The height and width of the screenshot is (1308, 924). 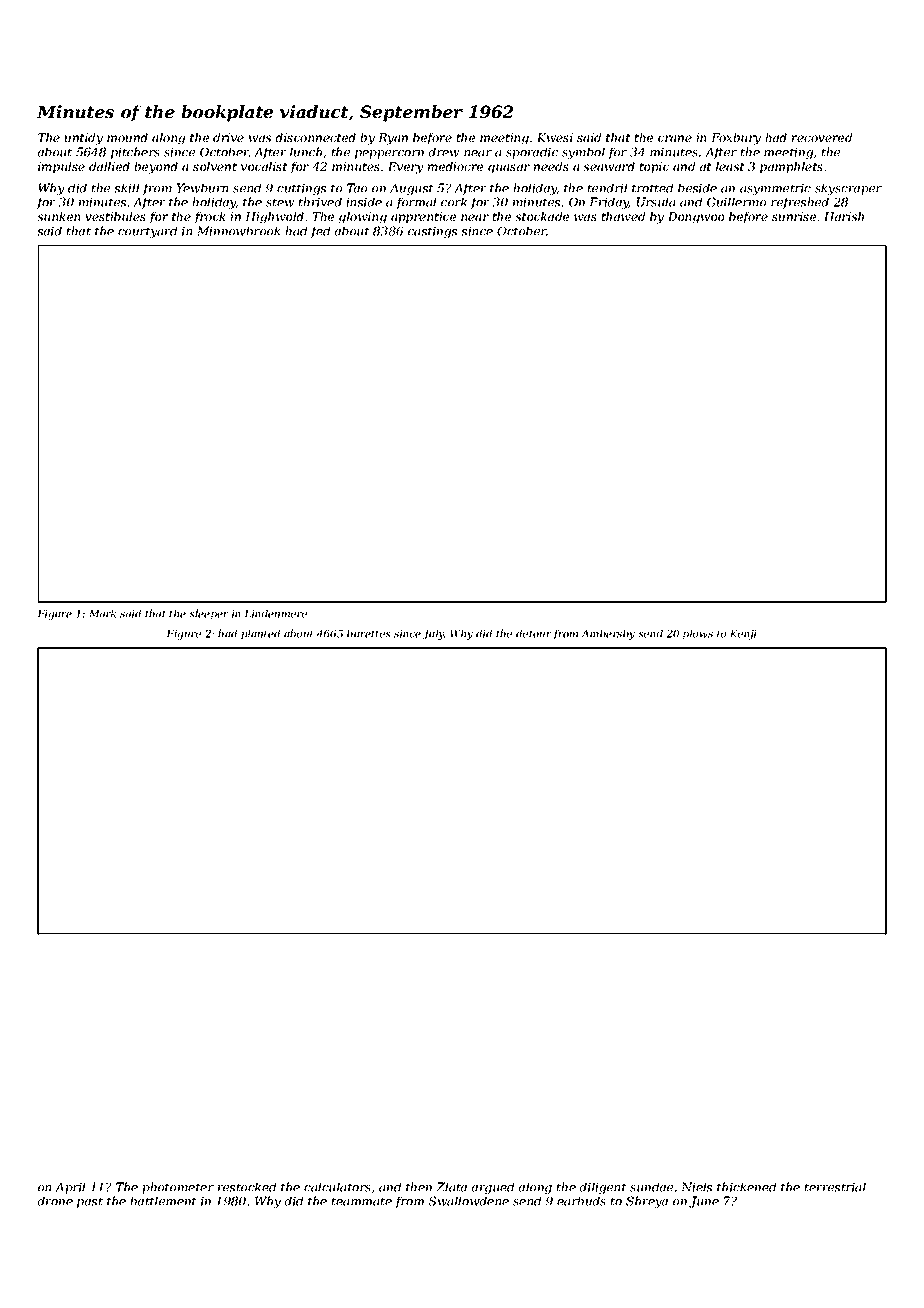 What do you see at coordinates (102, 613) in the screenshot?
I see `Mark` at bounding box center [102, 613].
